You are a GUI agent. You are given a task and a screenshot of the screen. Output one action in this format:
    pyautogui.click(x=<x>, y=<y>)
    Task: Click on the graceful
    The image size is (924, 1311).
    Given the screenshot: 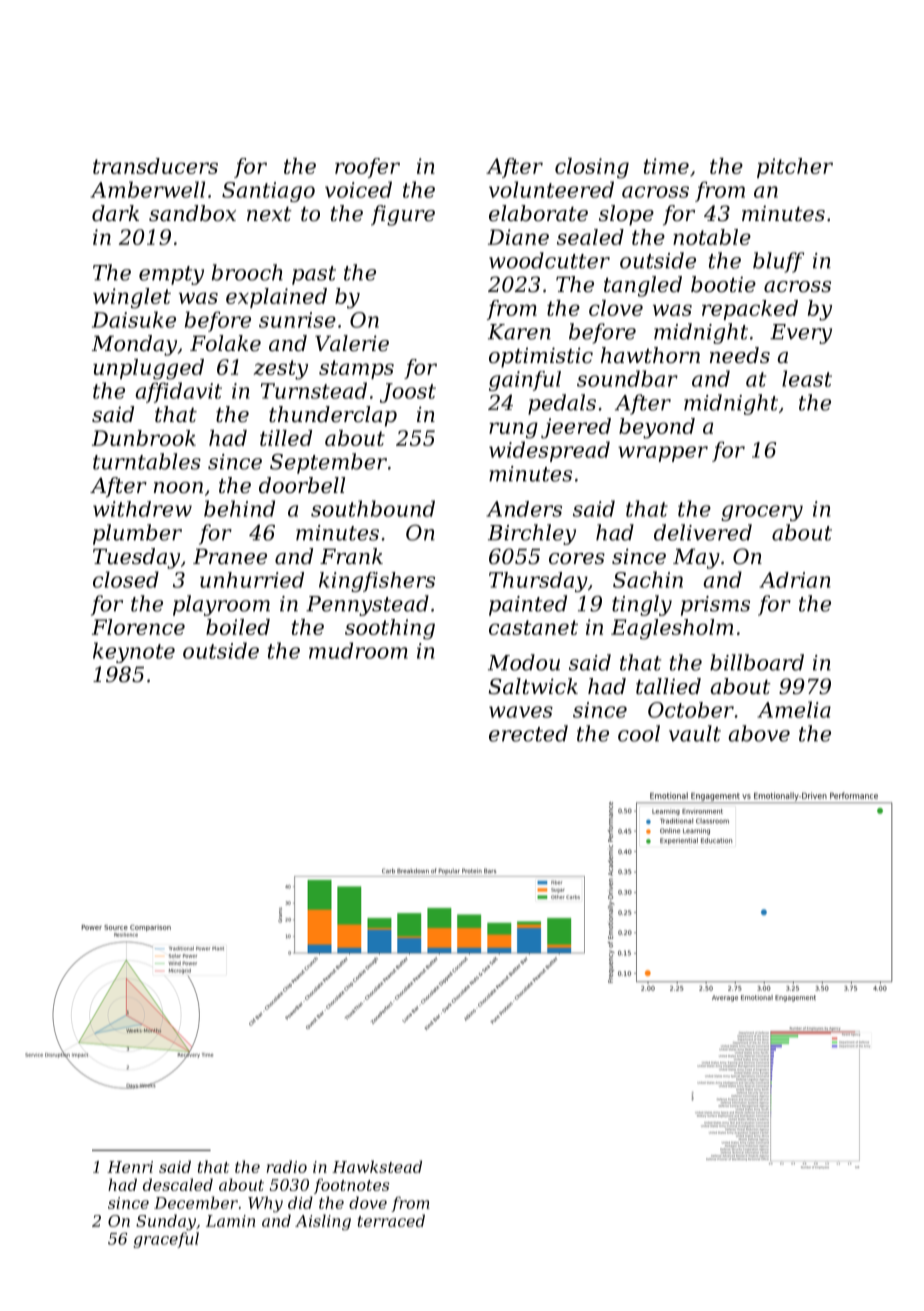 What is the action you would take?
    pyautogui.click(x=166, y=1240)
